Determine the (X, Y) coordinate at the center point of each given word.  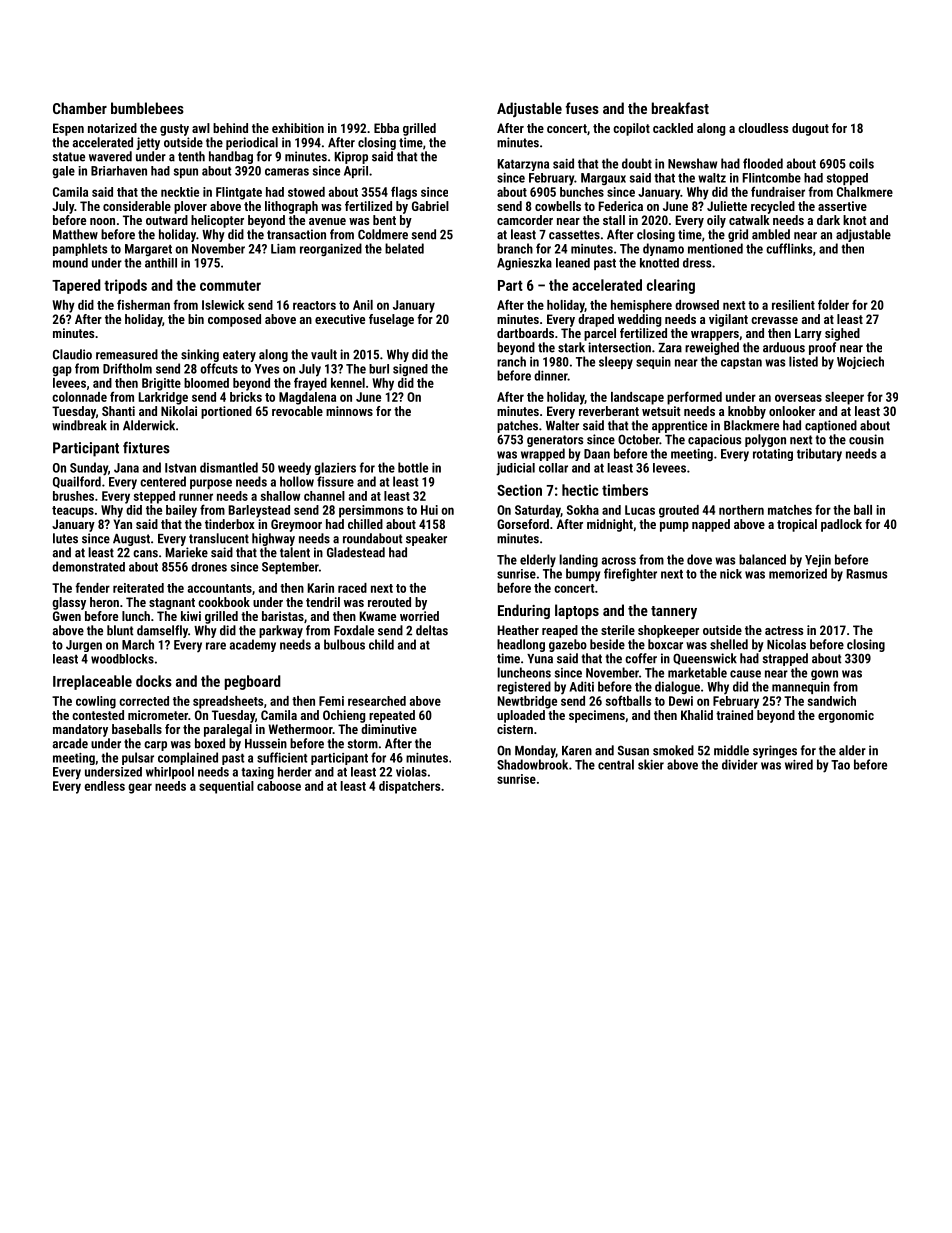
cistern (515, 729)
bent (384, 220)
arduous (784, 347)
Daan (597, 454)
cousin (866, 439)
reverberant (609, 411)
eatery (239, 356)
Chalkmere (865, 192)
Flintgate (239, 193)
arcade (70, 743)
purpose (211, 484)
